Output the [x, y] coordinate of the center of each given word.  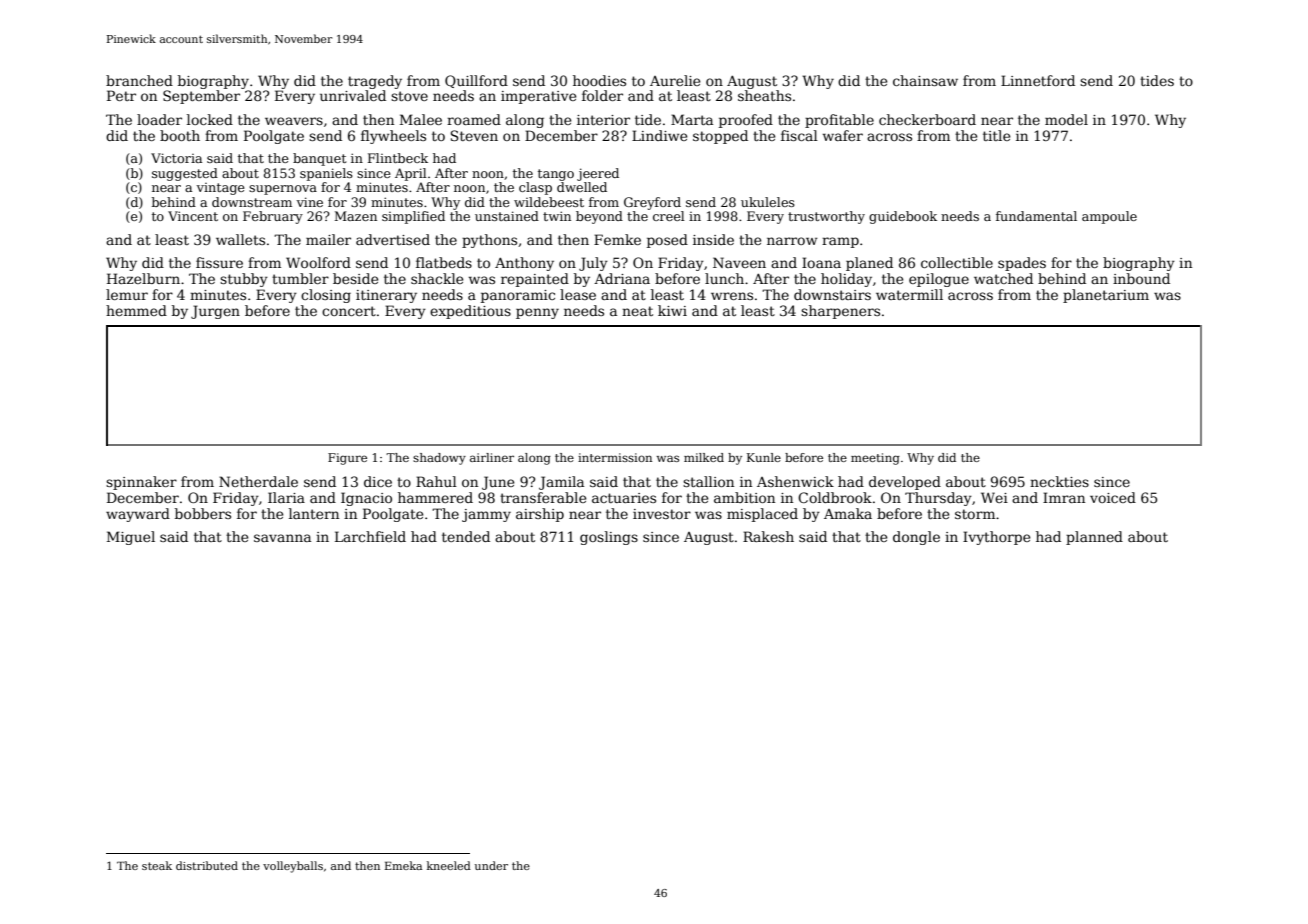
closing [326, 296]
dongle [916, 538]
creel [669, 216]
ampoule [1109, 217]
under [491, 865]
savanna [282, 538]
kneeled [449, 865]
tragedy [375, 82]
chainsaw [925, 80]
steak [157, 865]
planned [1094, 538]
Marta [692, 119]
